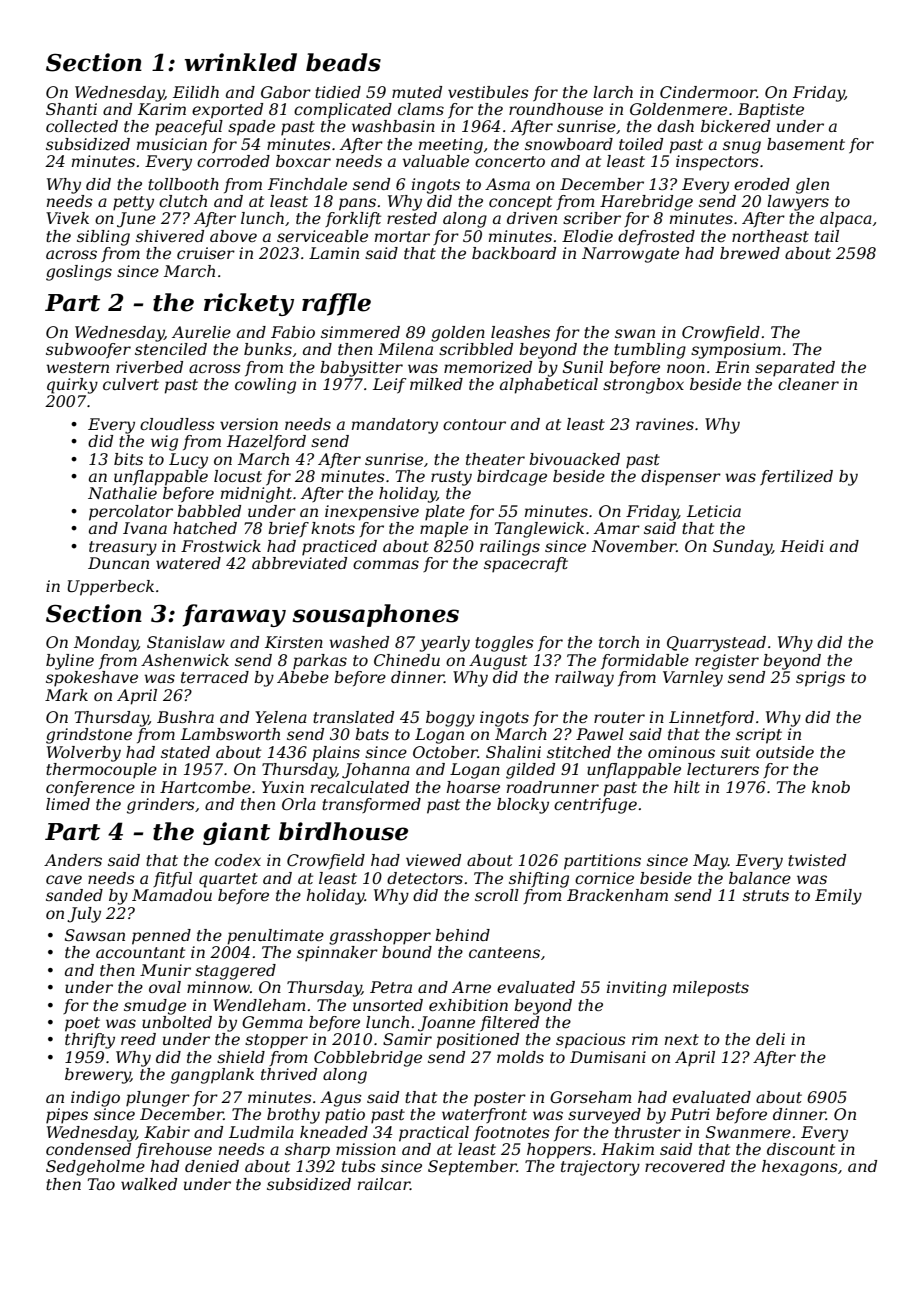 The height and width of the screenshot is (1308, 924). What do you see at coordinates (343, 62) in the screenshot?
I see `beads` at bounding box center [343, 62].
